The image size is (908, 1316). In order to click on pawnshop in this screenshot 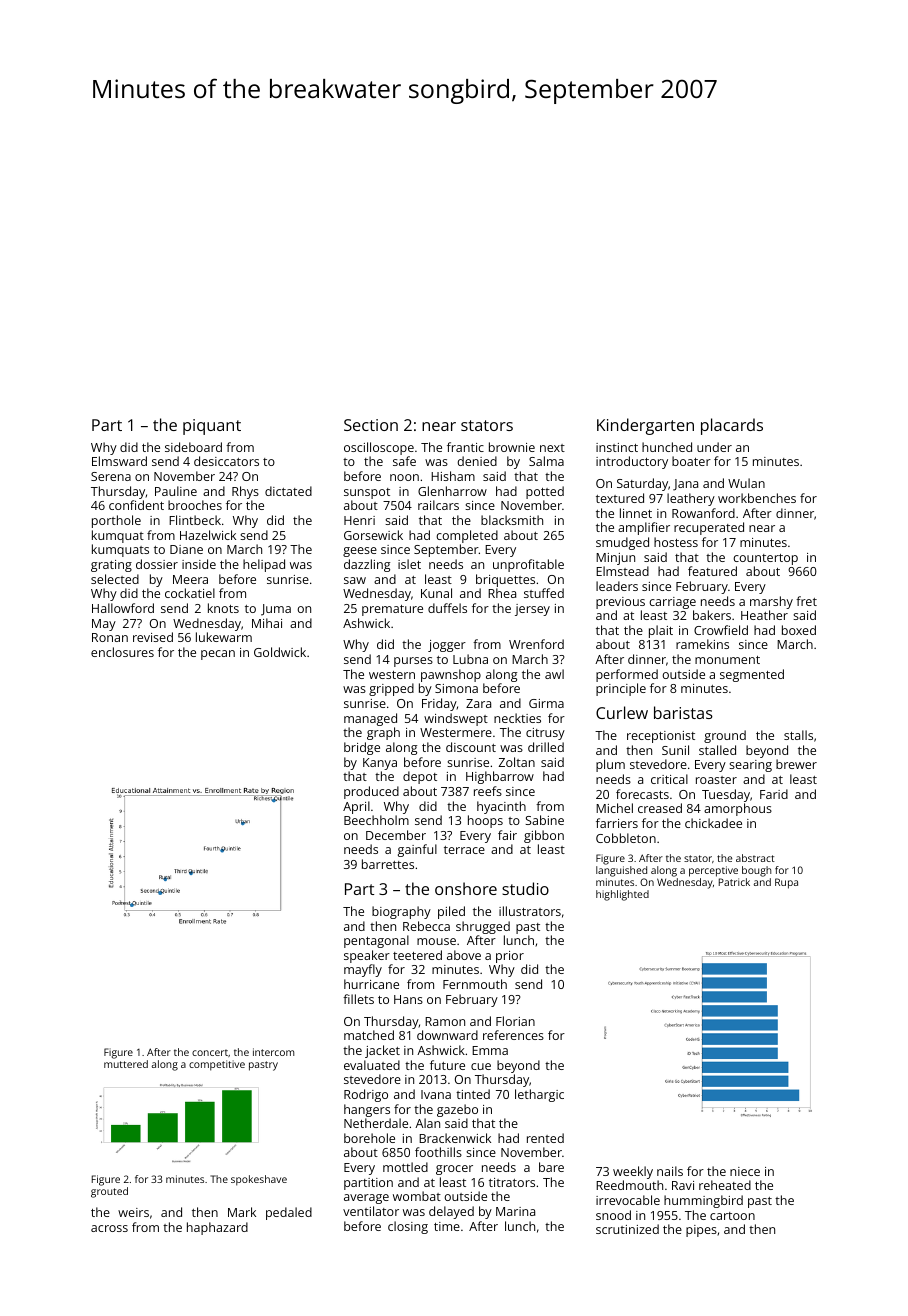, I will do `click(451, 675)`.
